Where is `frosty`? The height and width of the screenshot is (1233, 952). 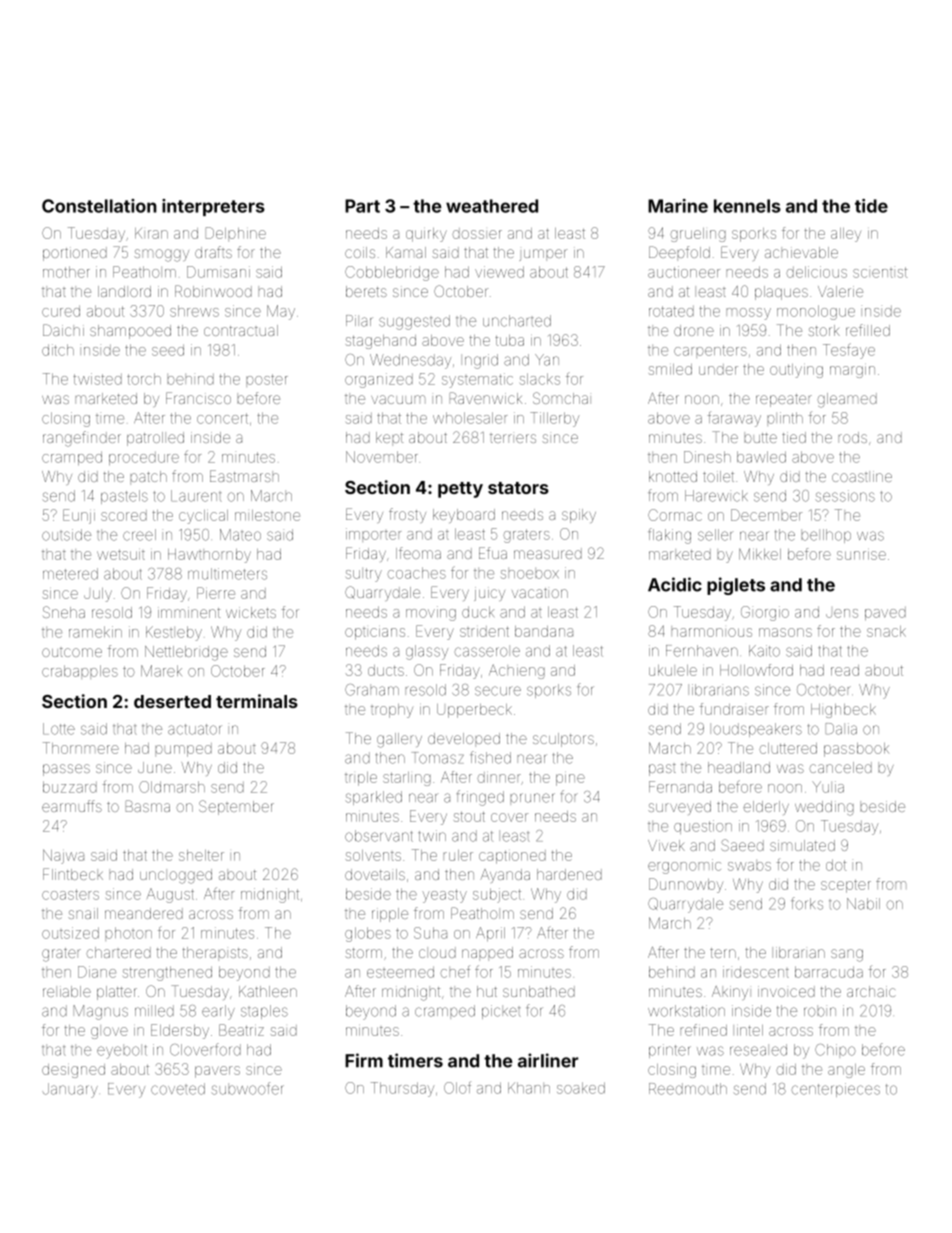 frosty is located at coordinates (407, 515).
